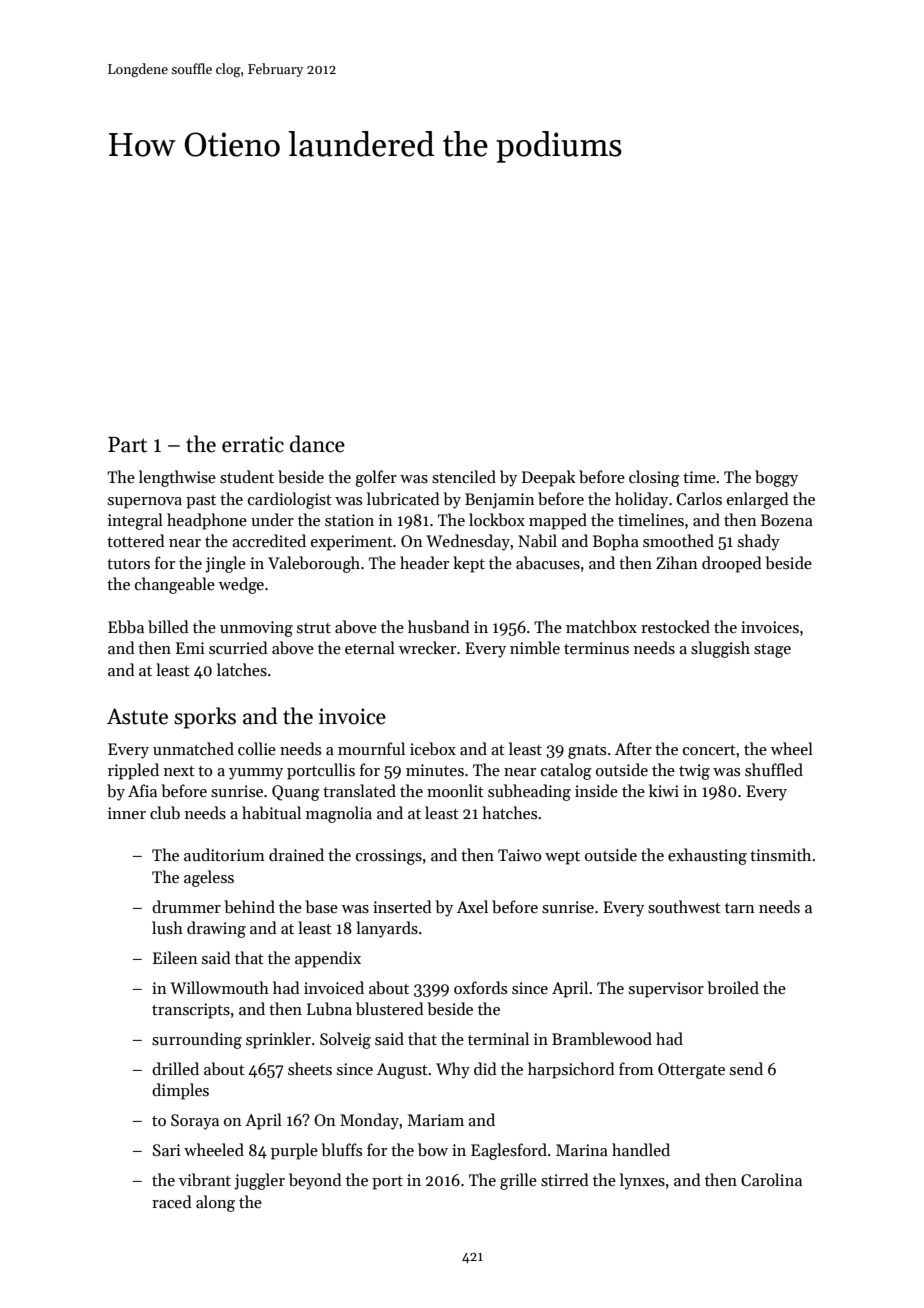 This image has height=1308, width=924. Describe the element at coordinates (145, 503) in the image. I see `supernova` at that location.
